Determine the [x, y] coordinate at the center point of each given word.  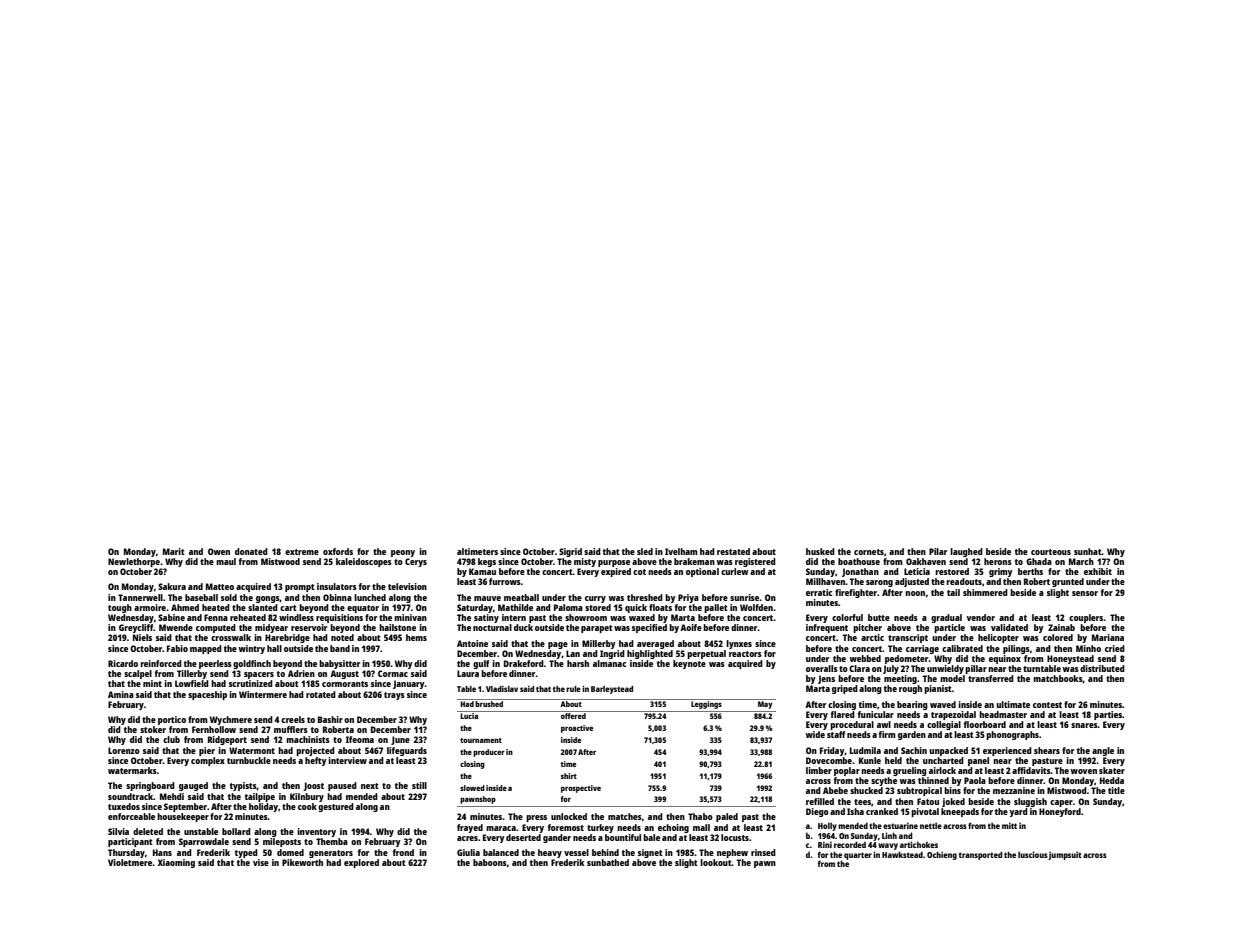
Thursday [126, 853]
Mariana [1108, 637]
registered [755, 562]
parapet [597, 629]
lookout [716, 862]
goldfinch [252, 664]
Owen [219, 551]
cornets [869, 552]
